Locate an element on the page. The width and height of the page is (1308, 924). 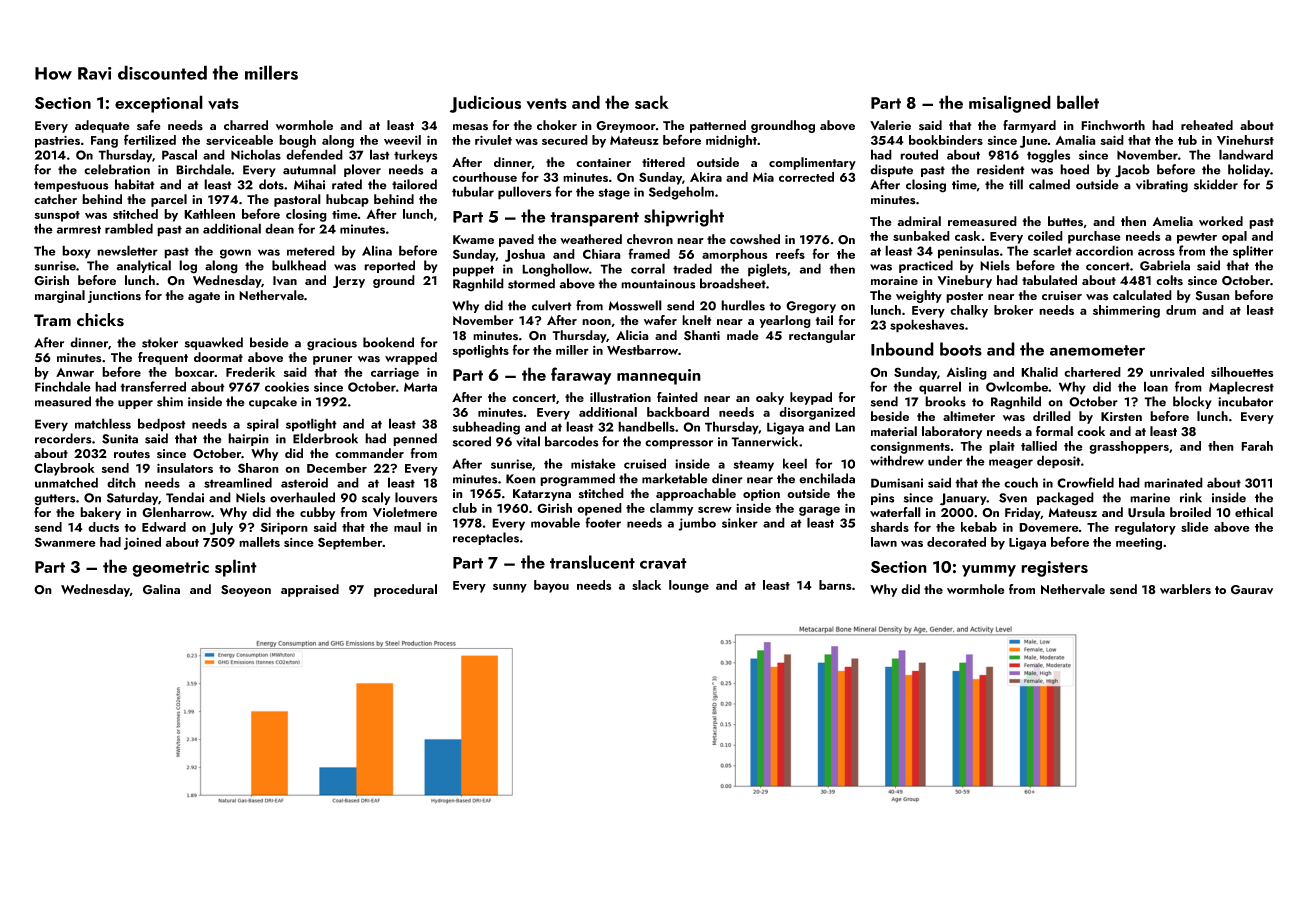
Valerie is located at coordinates (890, 125).
